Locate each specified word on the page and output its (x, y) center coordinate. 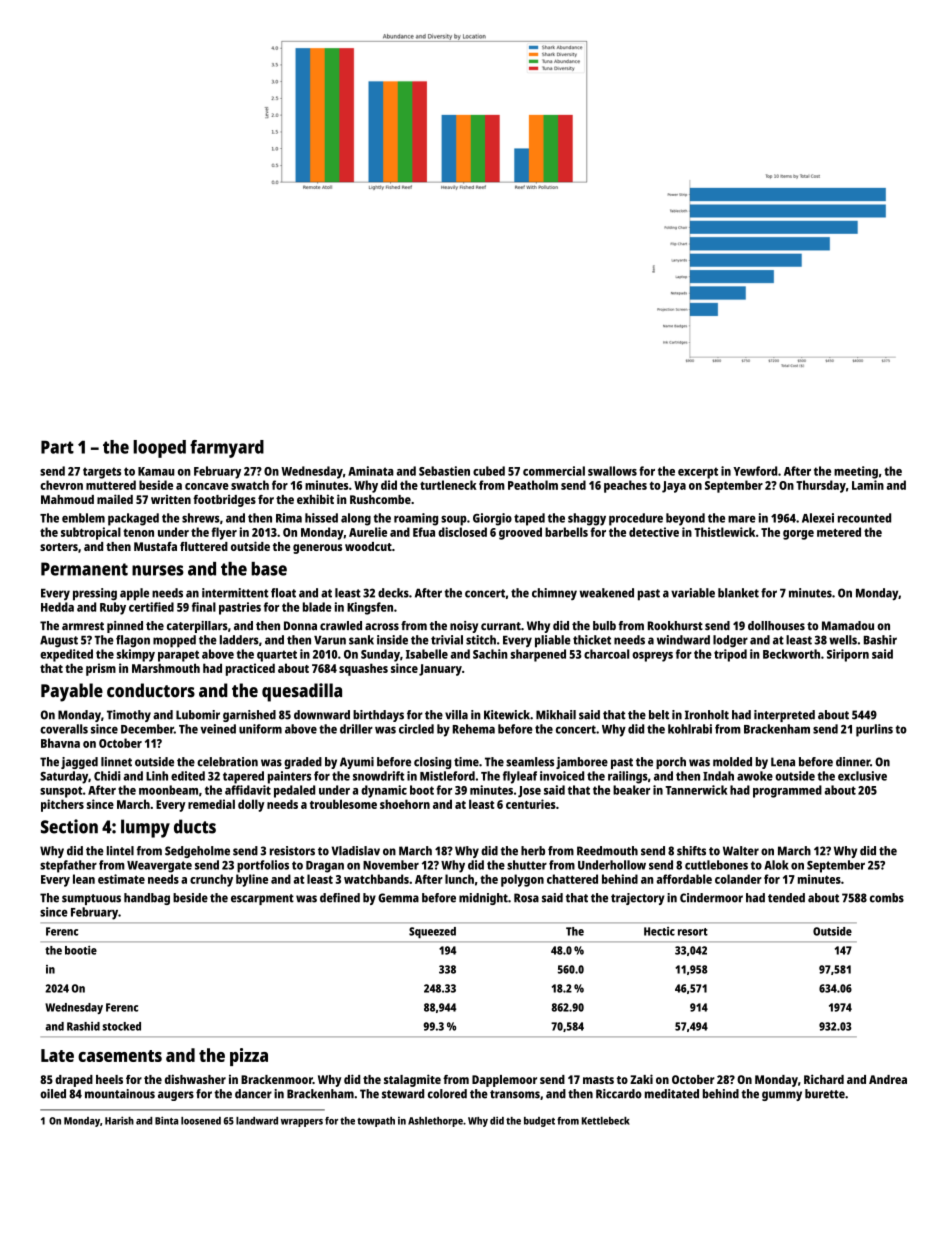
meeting (856, 472)
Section (69, 826)
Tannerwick (696, 790)
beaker (631, 790)
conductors (151, 690)
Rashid (83, 1026)
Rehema (474, 729)
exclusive (862, 776)
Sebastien (444, 471)
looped (159, 449)
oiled (53, 1094)
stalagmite (412, 1080)
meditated (672, 1094)
